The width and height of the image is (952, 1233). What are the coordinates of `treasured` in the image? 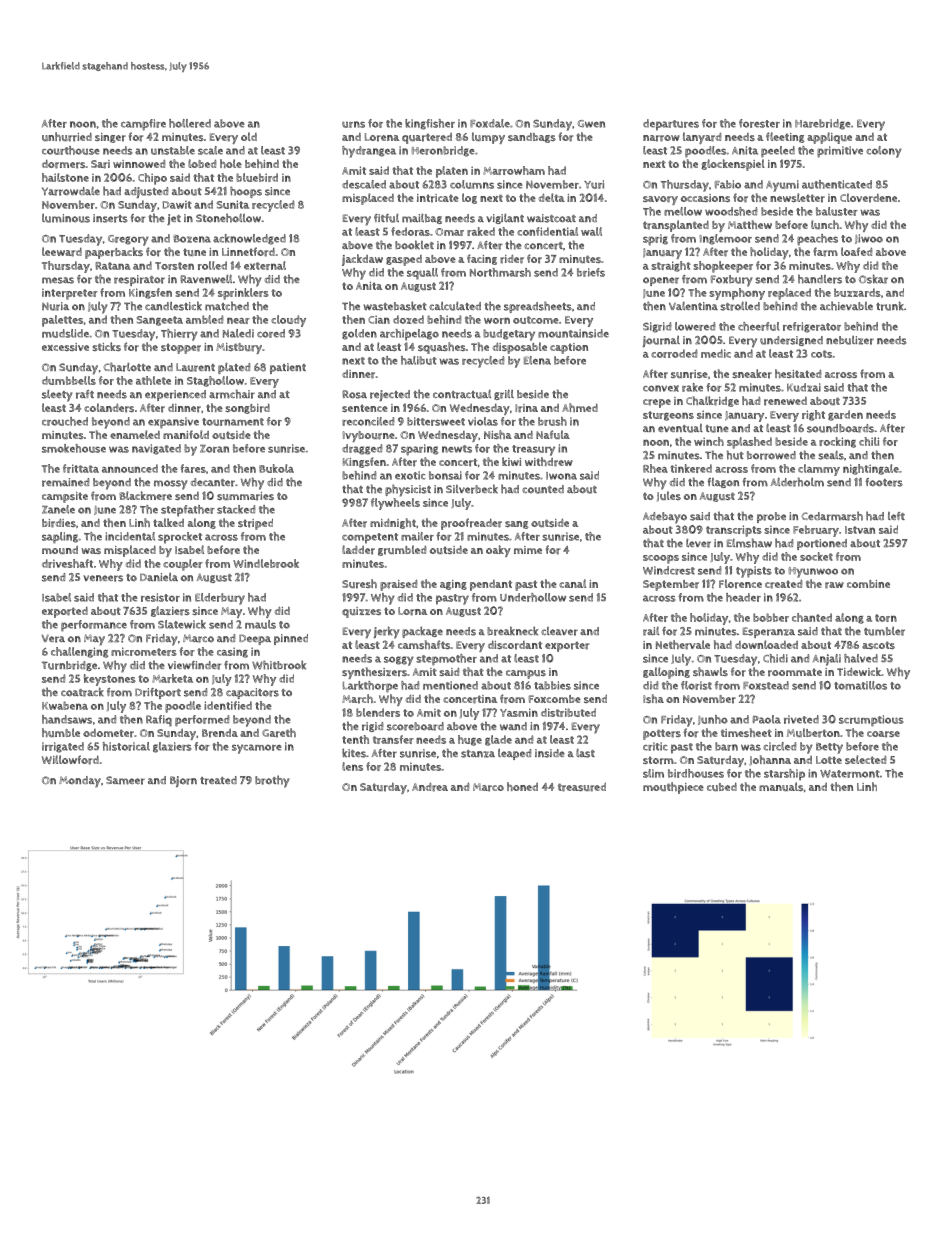 It's located at (582, 787).
